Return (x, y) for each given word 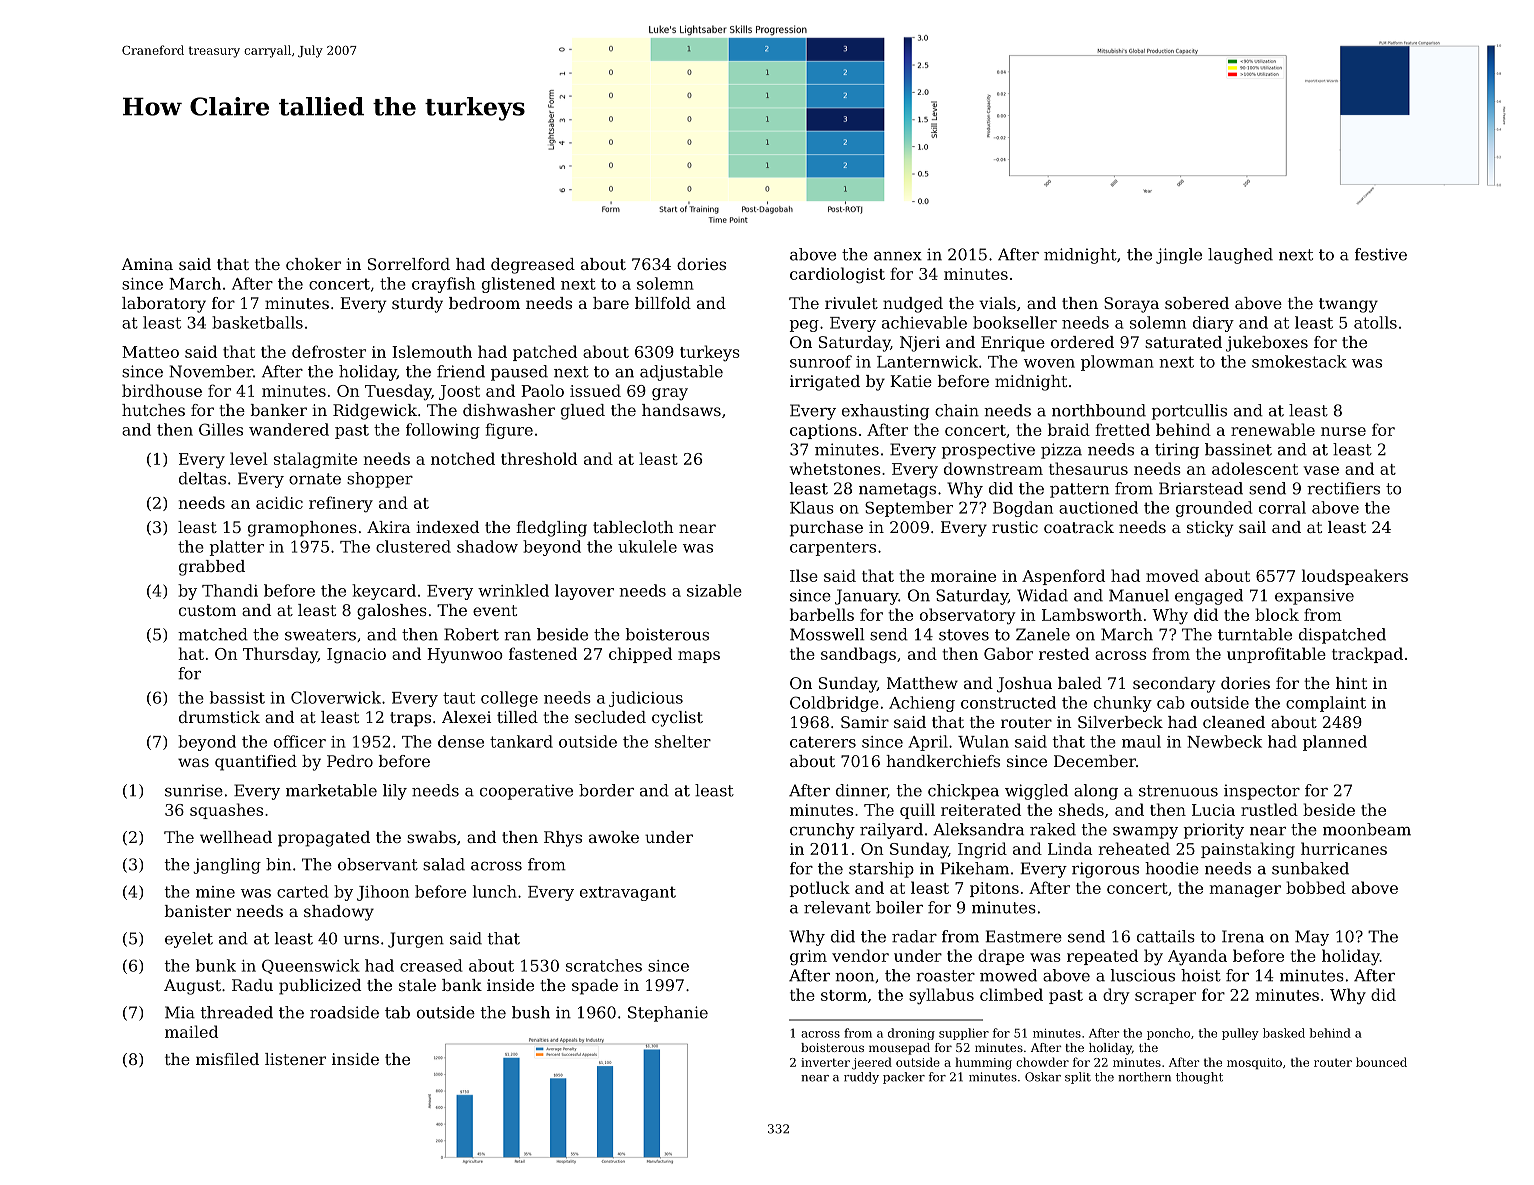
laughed (1240, 256)
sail (1252, 527)
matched (213, 634)
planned (1335, 743)
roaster (945, 976)
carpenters (833, 549)
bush (531, 1012)
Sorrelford (409, 264)
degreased (533, 266)
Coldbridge (834, 704)
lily (395, 792)
